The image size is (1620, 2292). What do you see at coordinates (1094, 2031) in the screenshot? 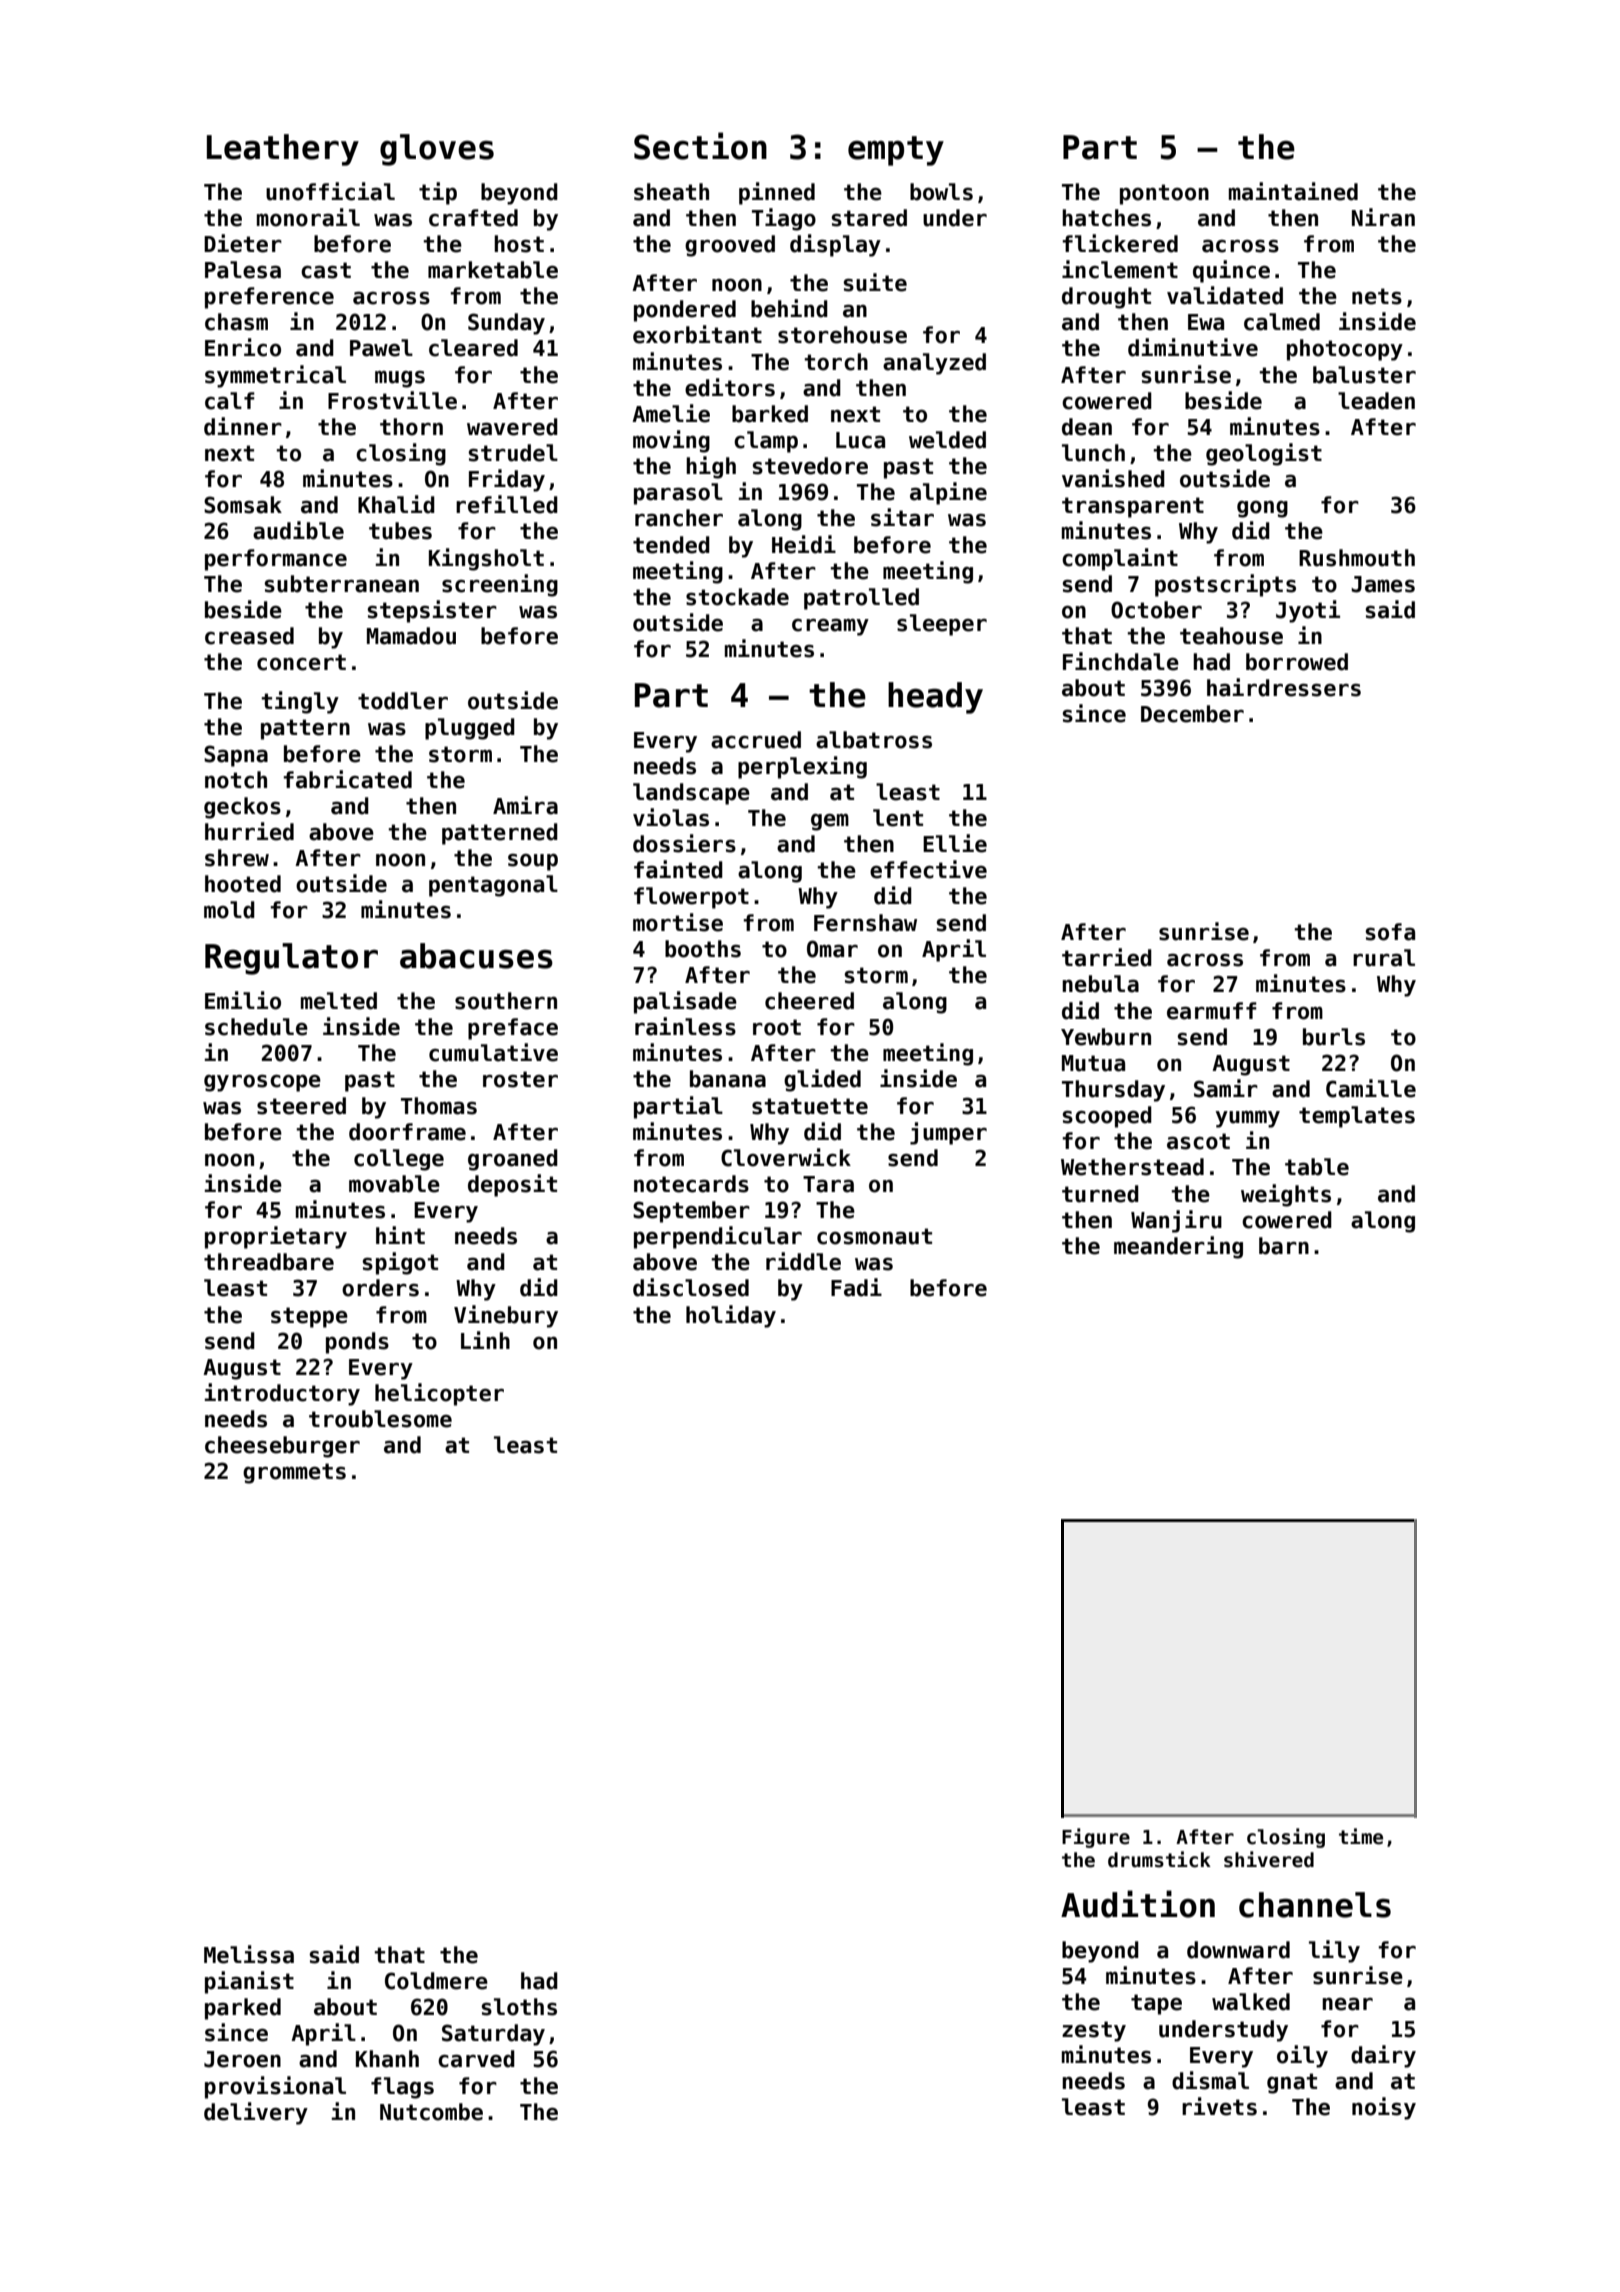
I see `zesty` at bounding box center [1094, 2031].
